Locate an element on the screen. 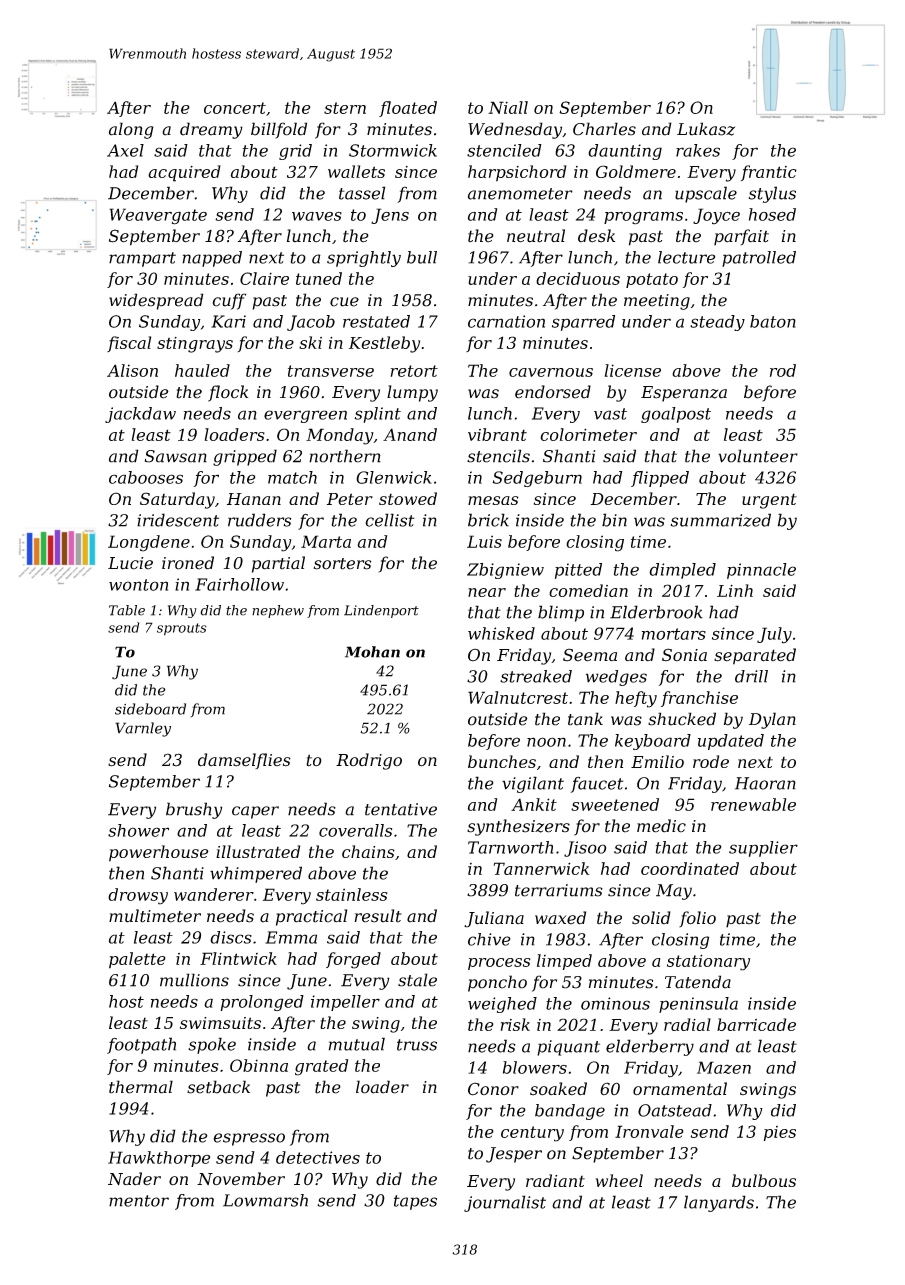  stale is located at coordinates (417, 980).
